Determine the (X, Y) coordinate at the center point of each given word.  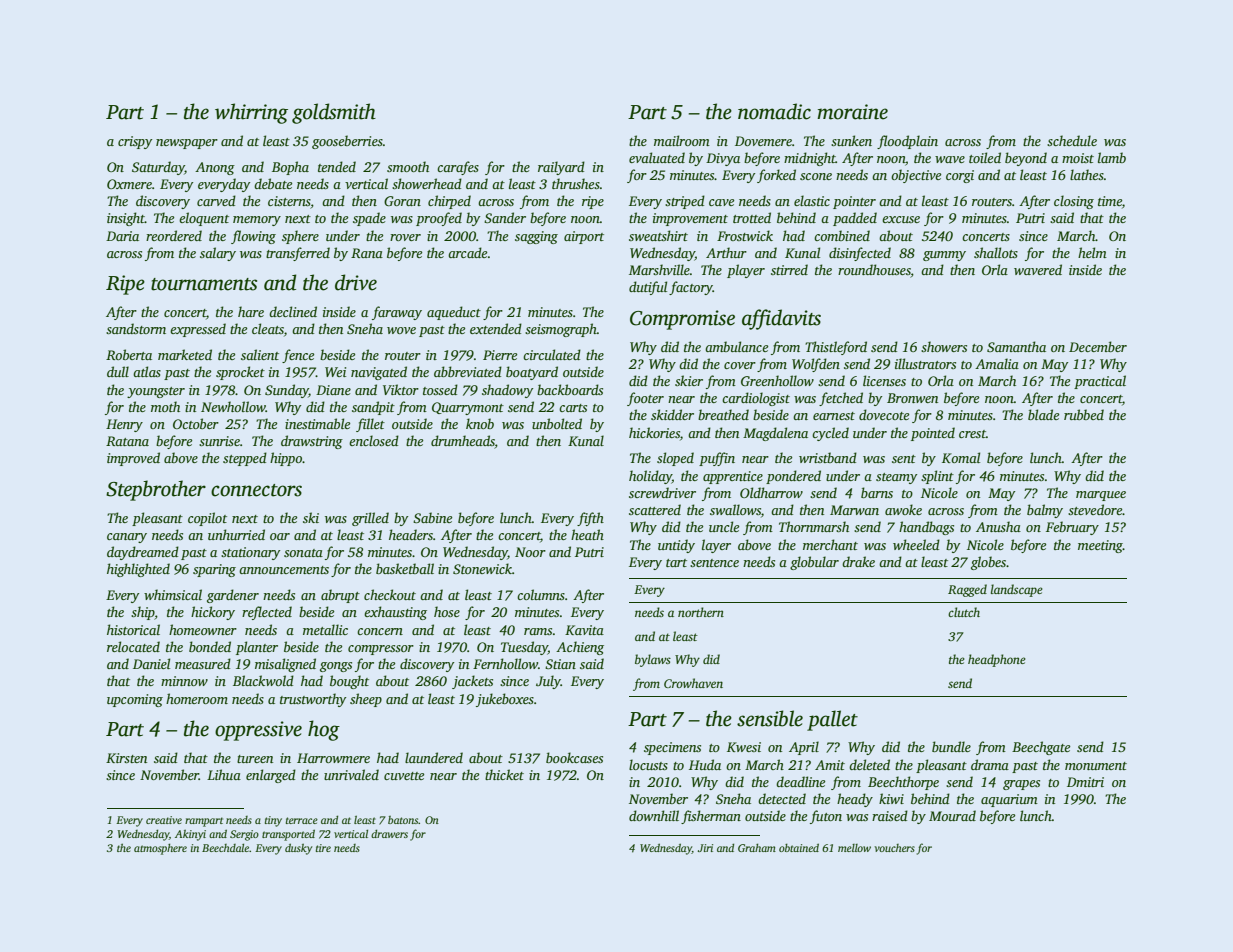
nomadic (774, 111)
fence (298, 356)
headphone (997, 660)
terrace (302, 820)
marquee (1101, 496)
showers (944, 346)
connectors (256, 490)
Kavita (584, 630)
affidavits (781, 319)
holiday (650, 477)
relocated (133, 646)
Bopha (290, 168)
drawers (389, 833)
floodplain (907, 142)
